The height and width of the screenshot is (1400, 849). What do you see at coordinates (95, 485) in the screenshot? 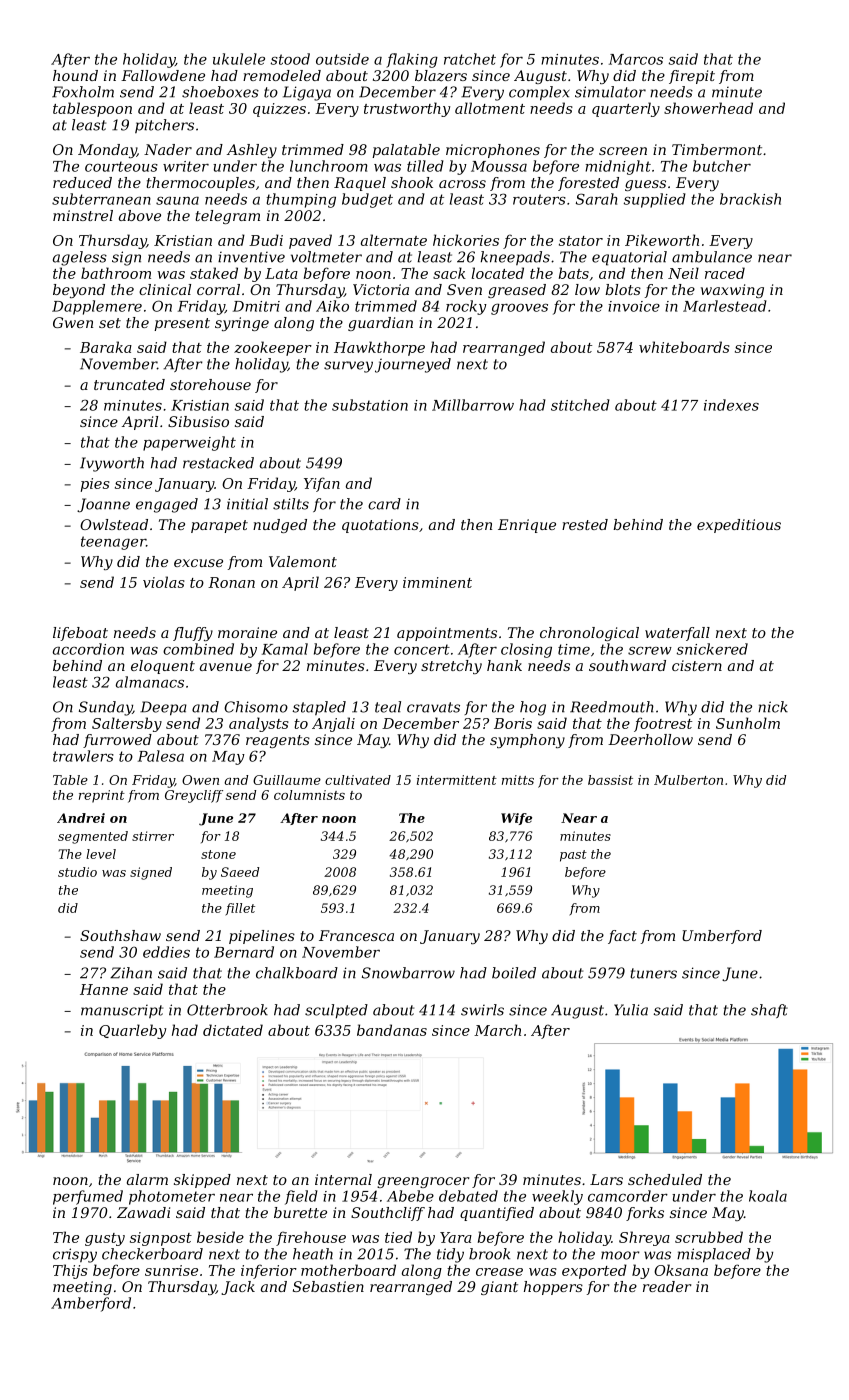
I see `pies` at bounding box center [95, 485].
